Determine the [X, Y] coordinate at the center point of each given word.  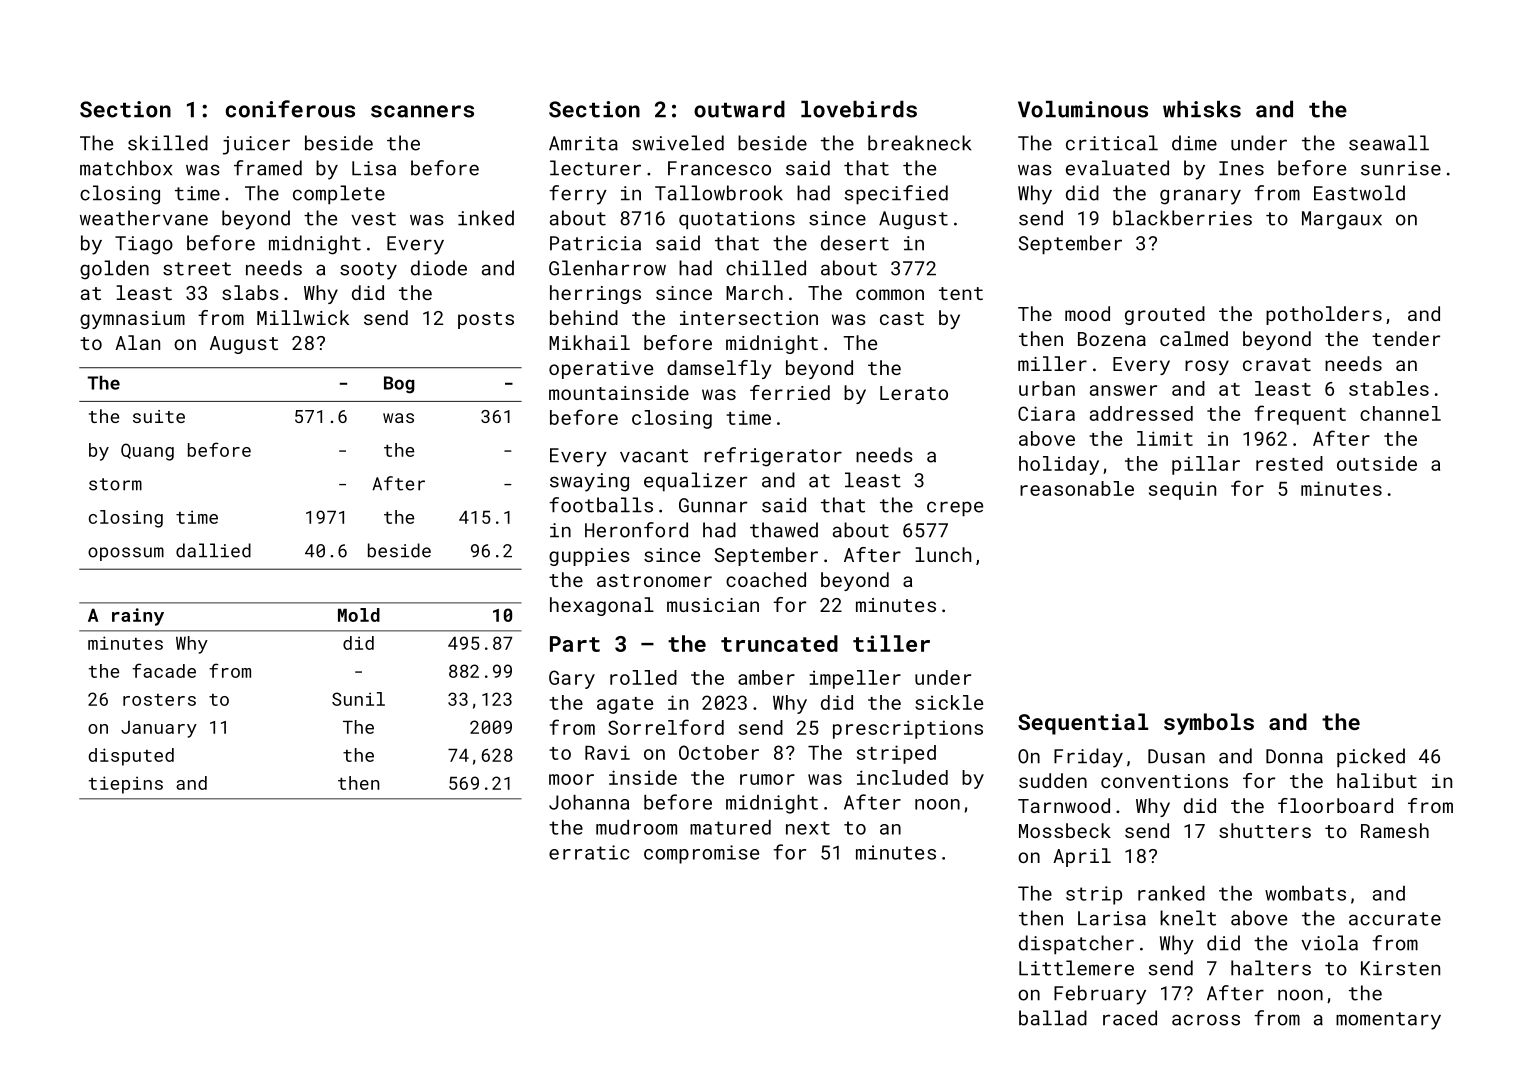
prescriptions [908, 729]
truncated [779, 643]
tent [961, 293]
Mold [359, 615]
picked [1371, 757]
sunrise [1401, 168]
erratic [589, 852]
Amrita [583, 143]
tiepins [126, 785]
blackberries [1182, 218]
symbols [1209, 724]
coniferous [290, 109]
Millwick [303, 317]
